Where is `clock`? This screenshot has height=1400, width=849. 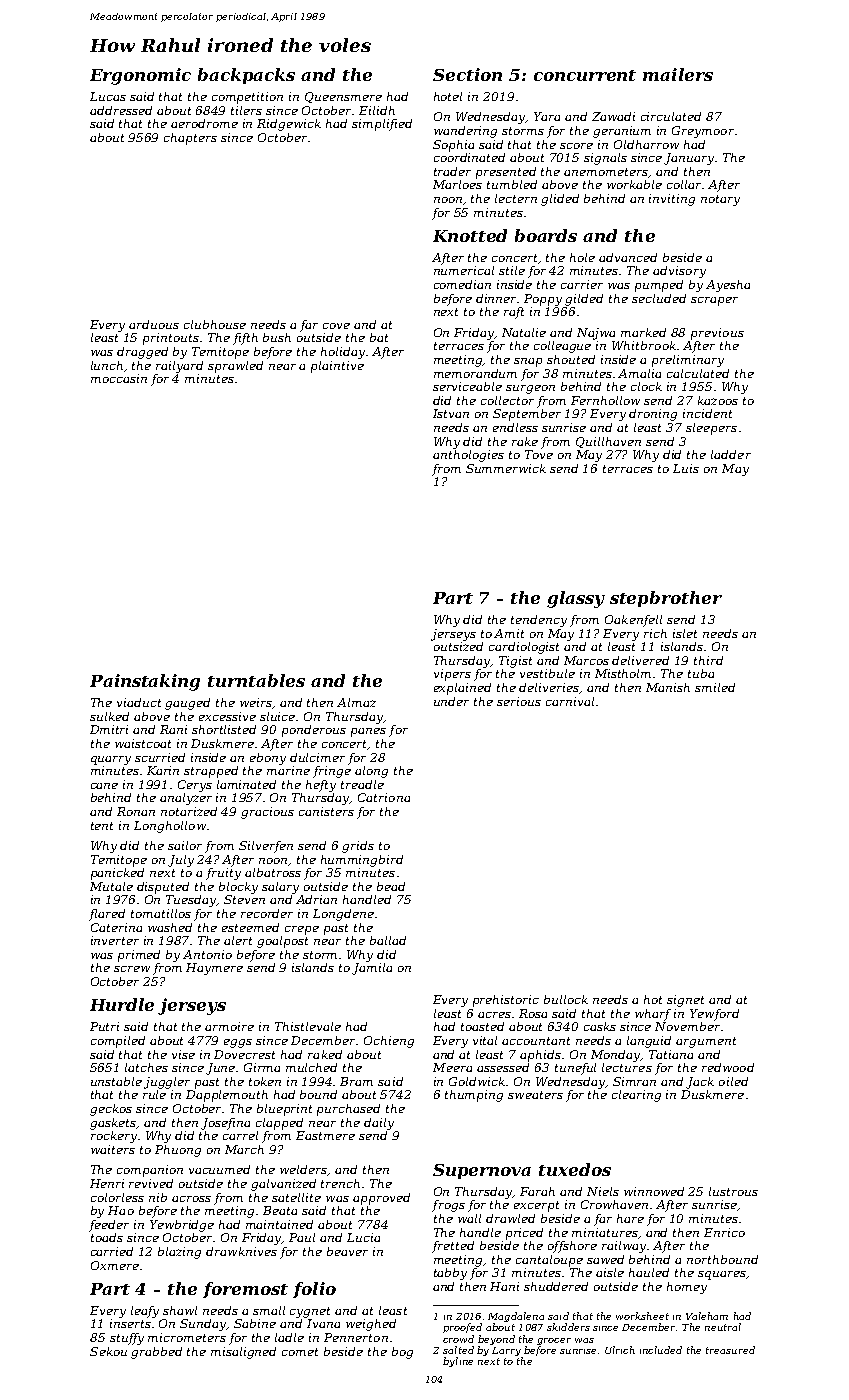 clock is located at coordinates (646, 386).
